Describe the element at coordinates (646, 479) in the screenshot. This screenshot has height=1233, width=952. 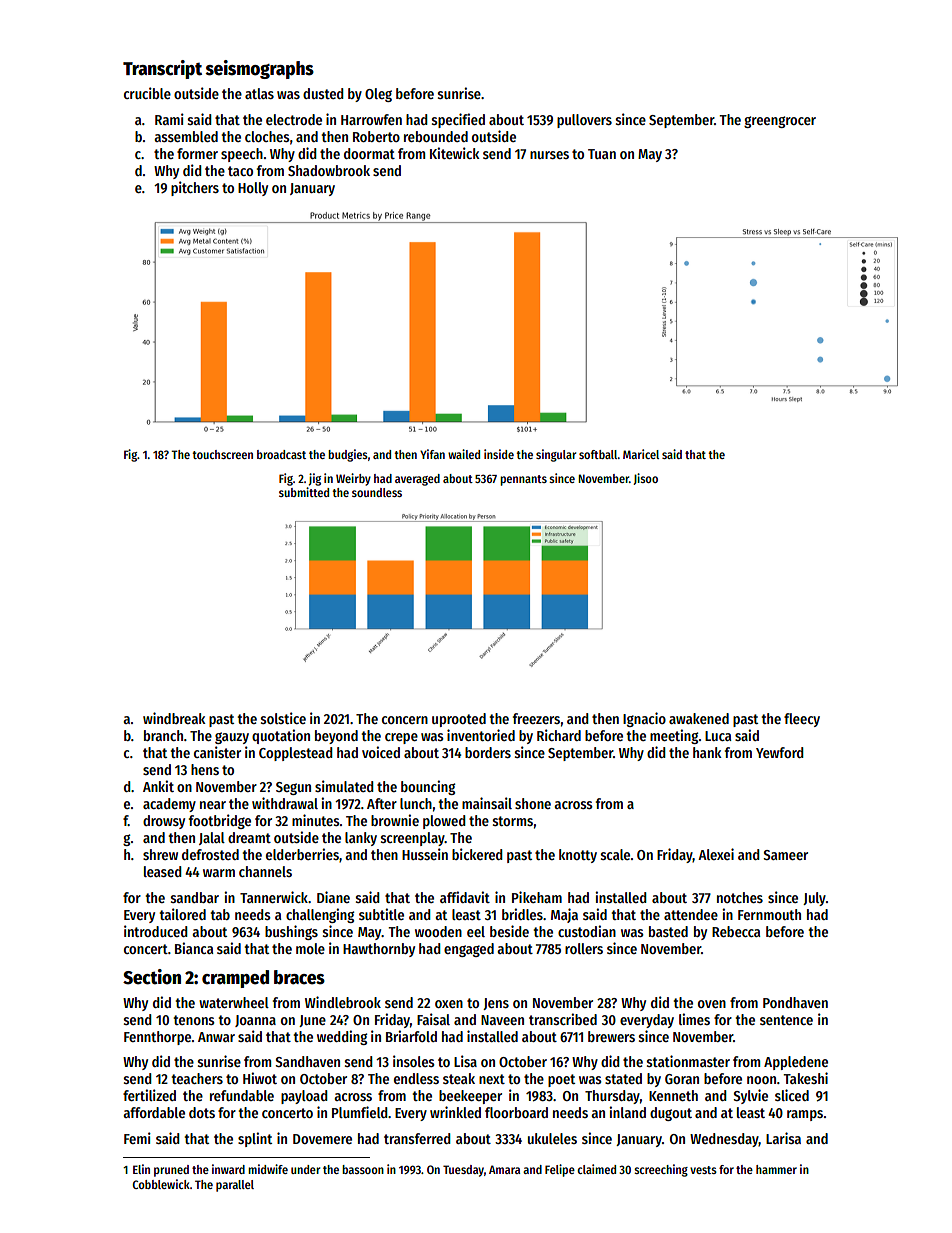
I see `Jisoo` at that location.
